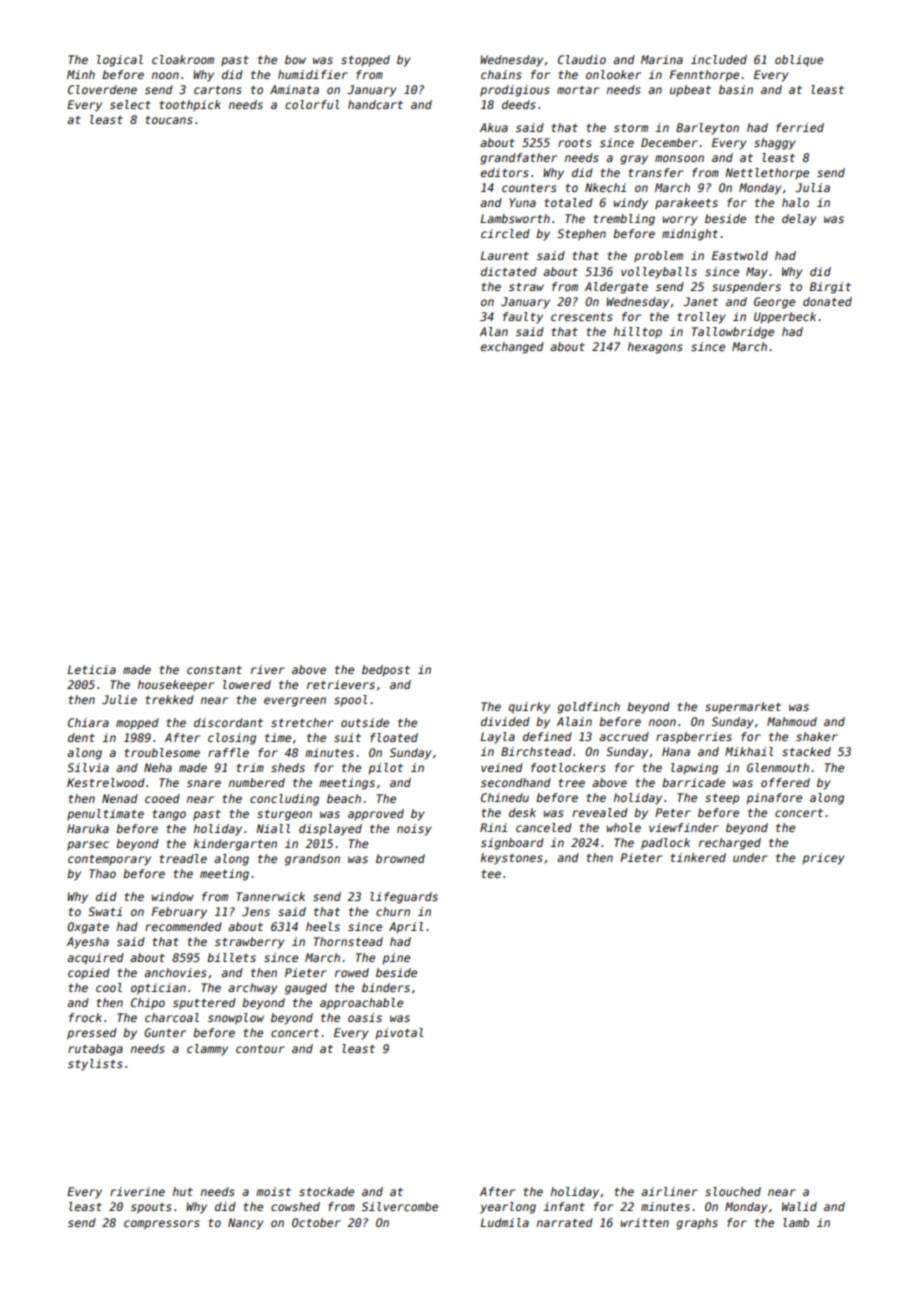  Describe the element at coordinates (812, 187) in the image. I see `Julia` at that location.
